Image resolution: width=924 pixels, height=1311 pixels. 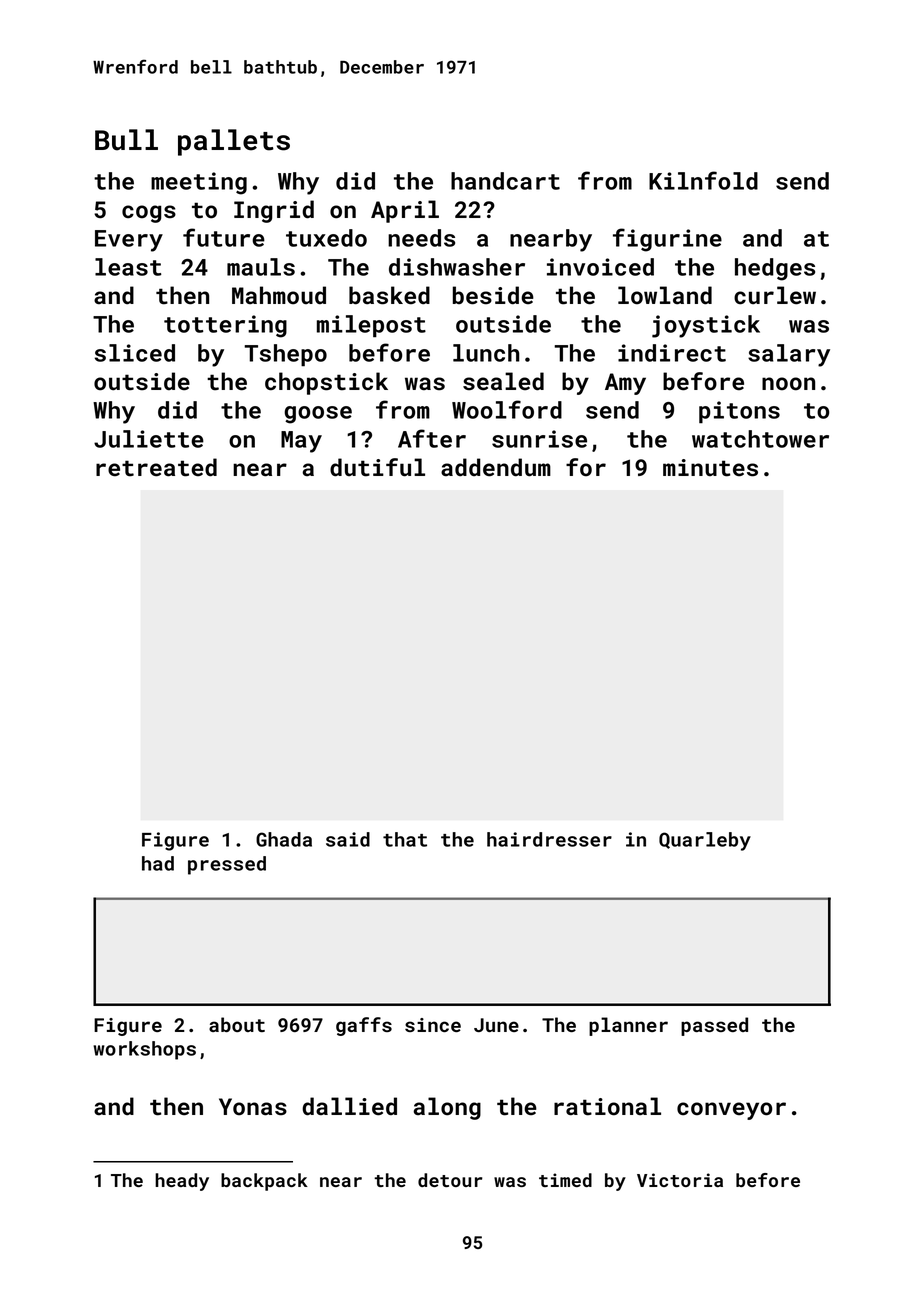 What do you see at coordinates (182, 1182) in the screenshot?
I see `heady` at bounding box center [182, 1182].
